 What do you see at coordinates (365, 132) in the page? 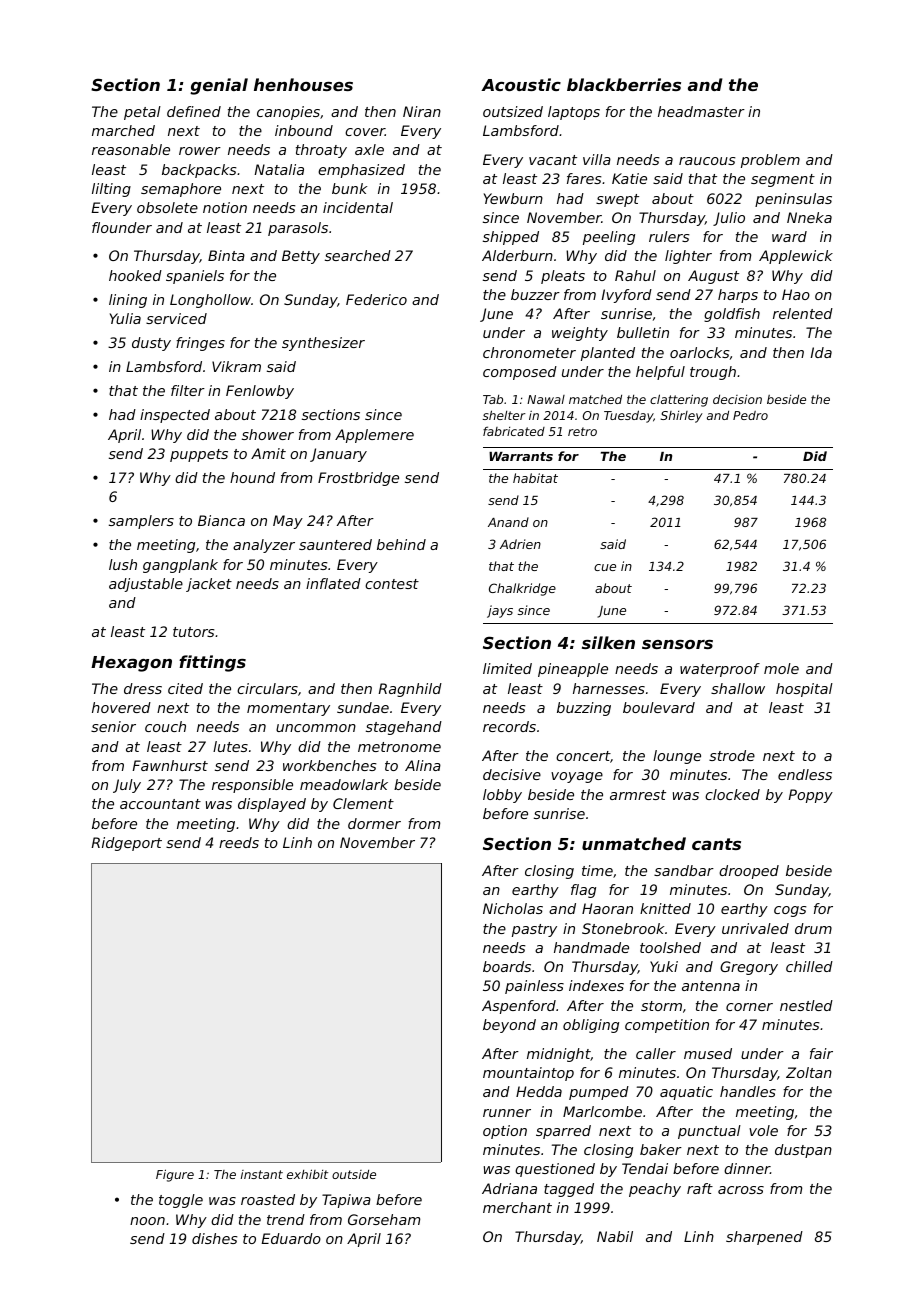
I see `cover` at bounding box center [365, 132].
